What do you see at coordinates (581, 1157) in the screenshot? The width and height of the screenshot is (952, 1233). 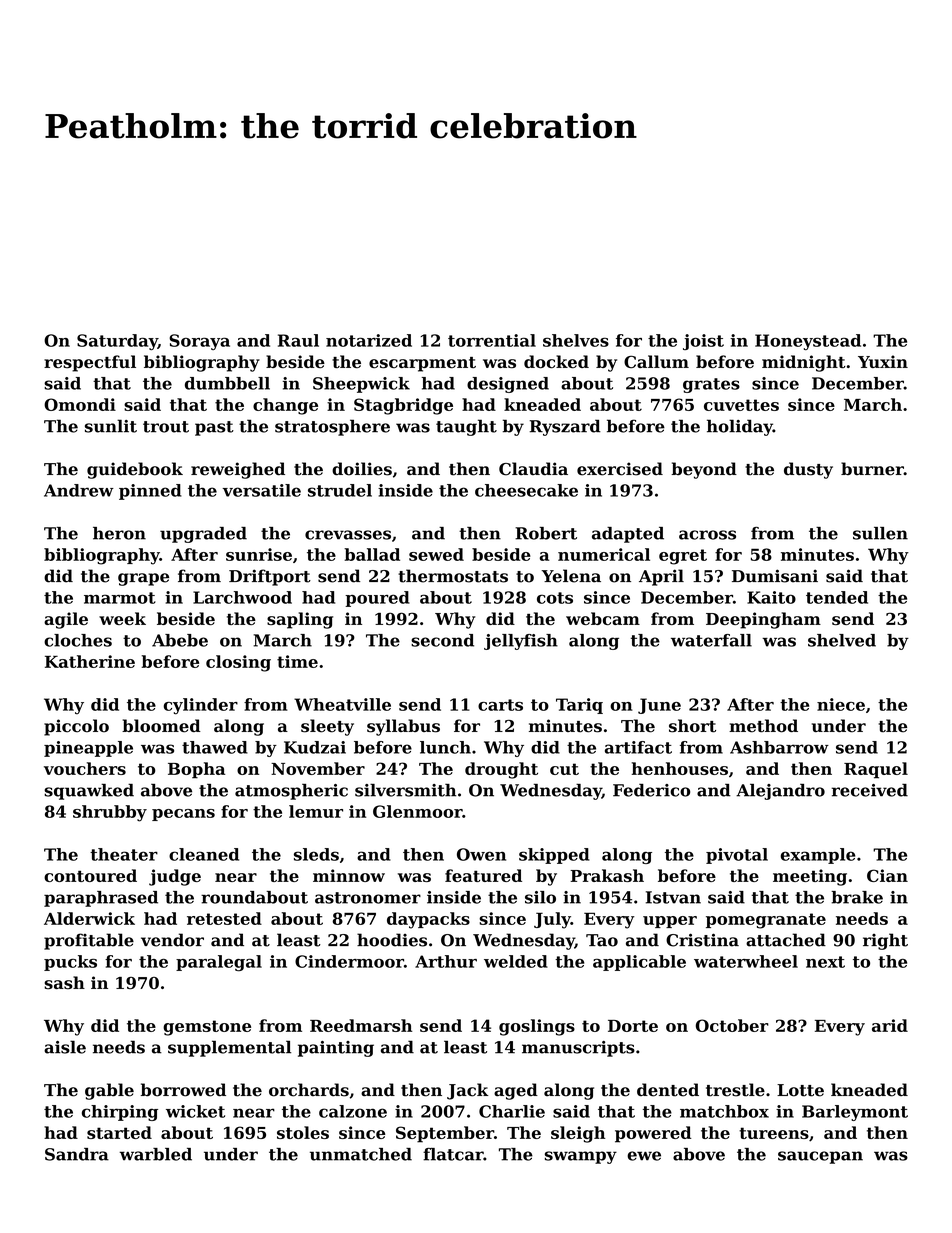 I see `swampy` at bounding box center [581, 1157].
